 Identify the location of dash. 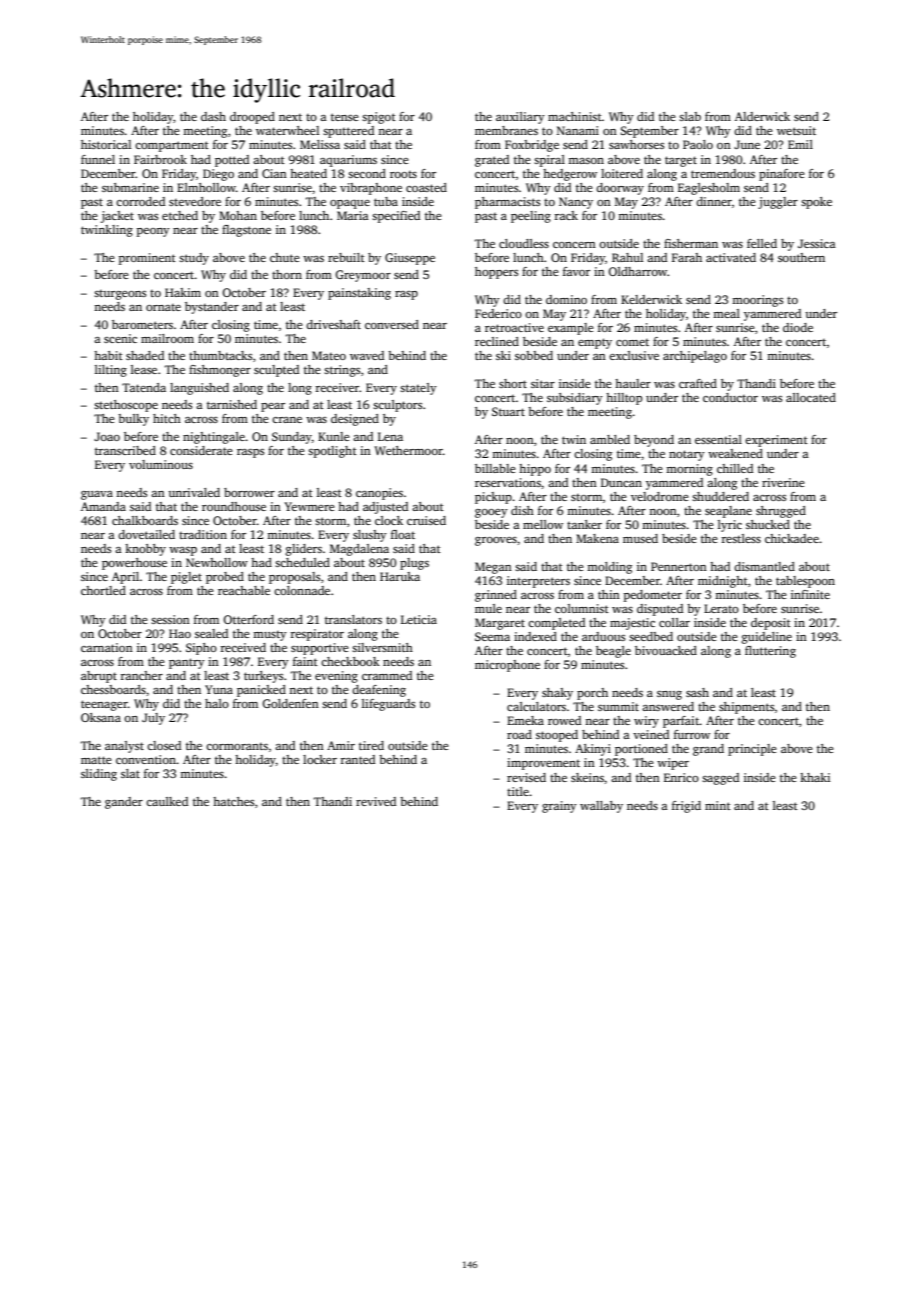
(213, 116).
